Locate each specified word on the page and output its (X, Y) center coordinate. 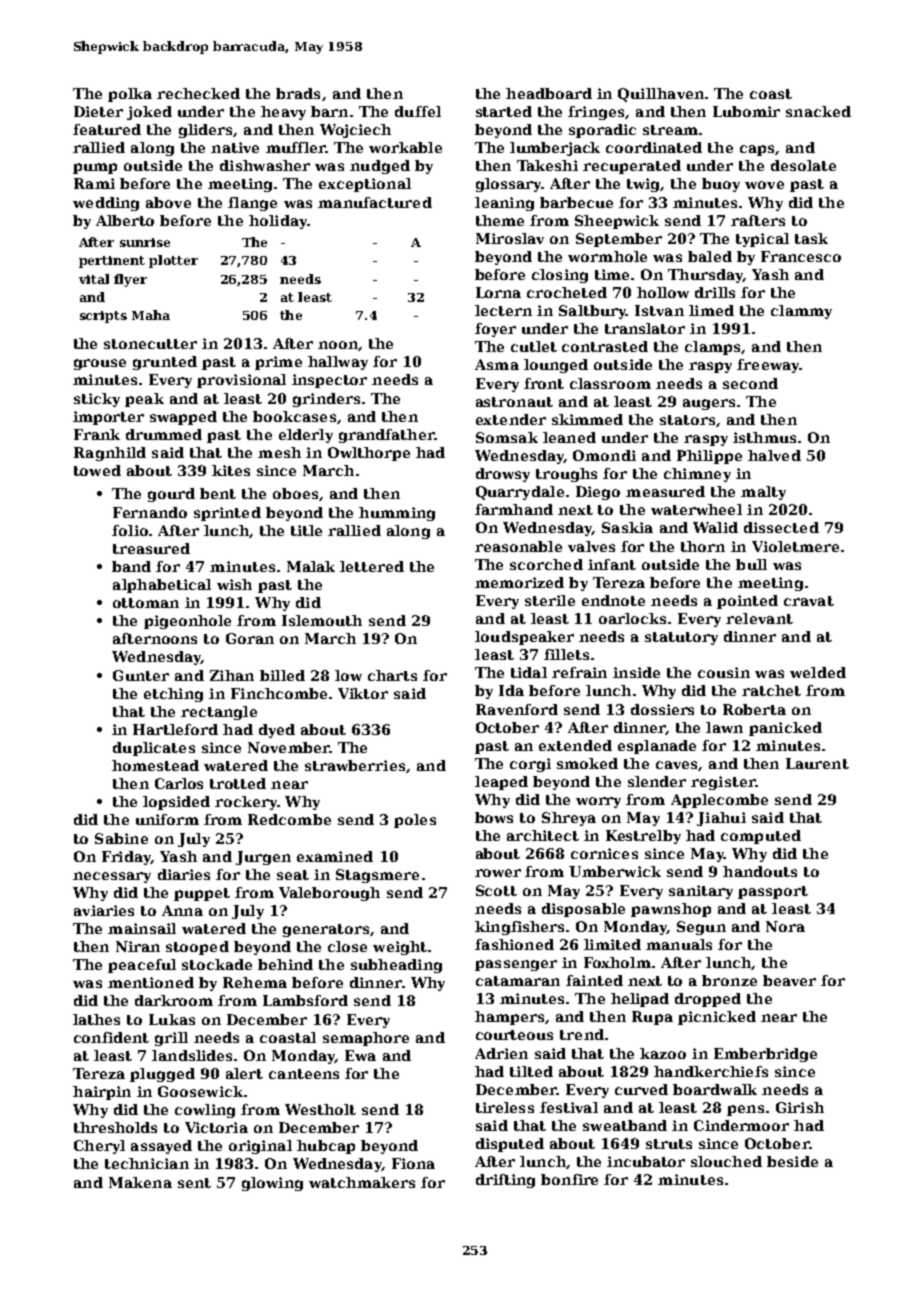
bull (751, 564)
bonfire (569, 1179)
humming (397, 514)
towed (97, 470)
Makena (140, 1182)
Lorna (498, 292)
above (168, 202)
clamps (712, 348)
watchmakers (362, 1182)
